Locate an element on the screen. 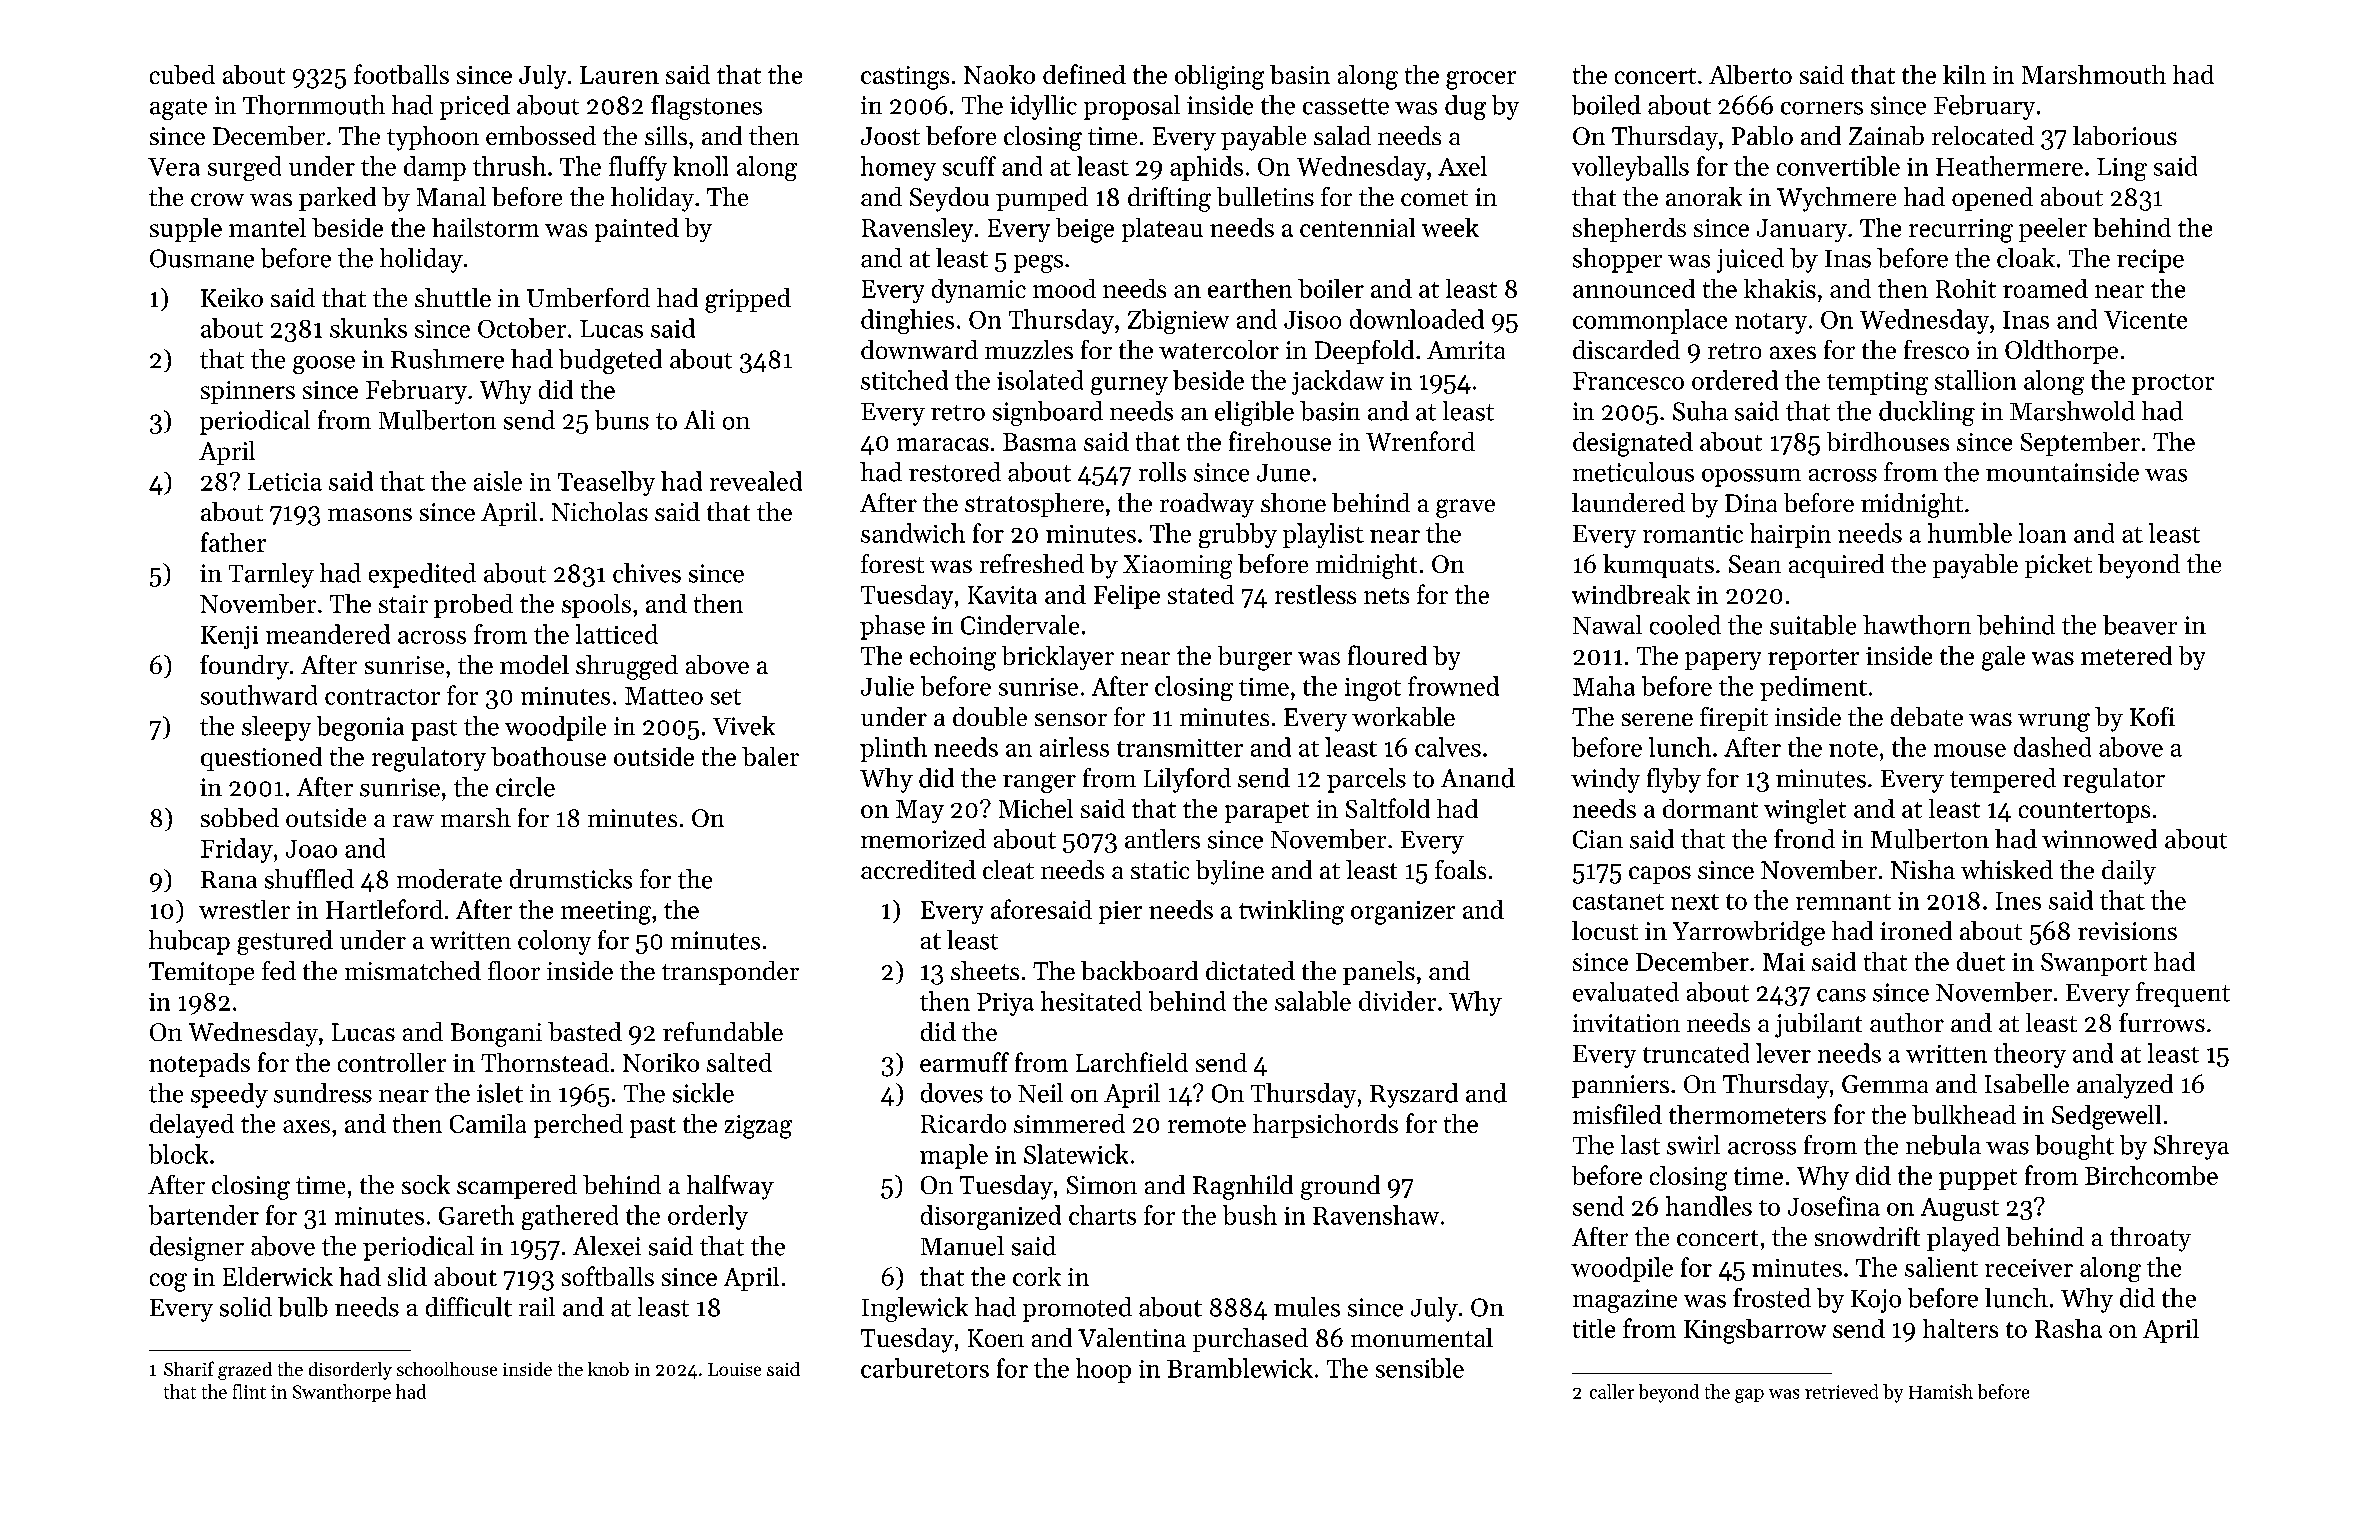 This screenshot has height=1540, width=2380. monumental is located at coordinates (1422, 1337).
